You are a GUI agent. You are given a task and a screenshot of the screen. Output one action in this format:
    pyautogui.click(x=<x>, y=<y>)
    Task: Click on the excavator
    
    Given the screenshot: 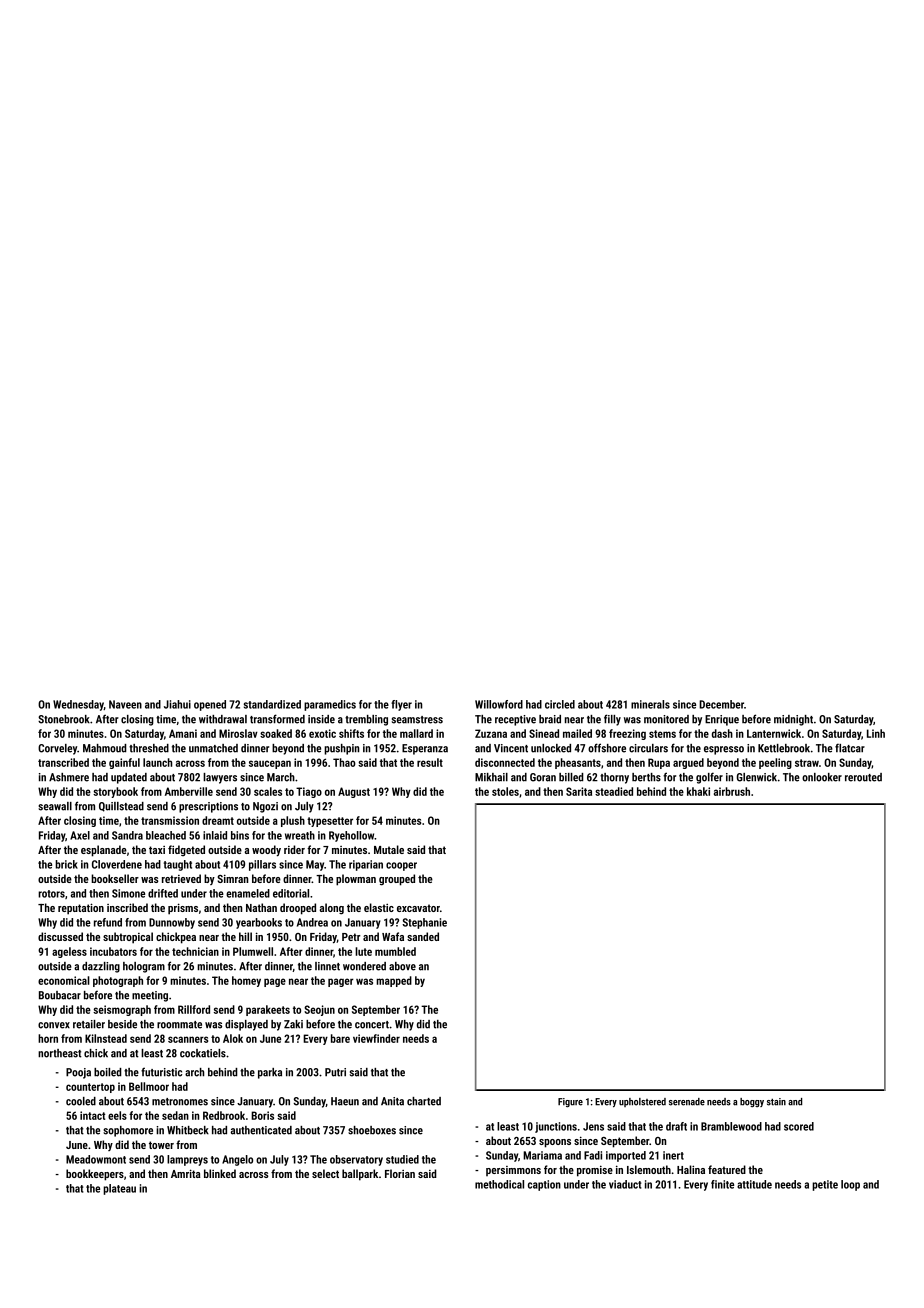 What is the action you would take?
    pyautogui.click(x=418, y=908)
